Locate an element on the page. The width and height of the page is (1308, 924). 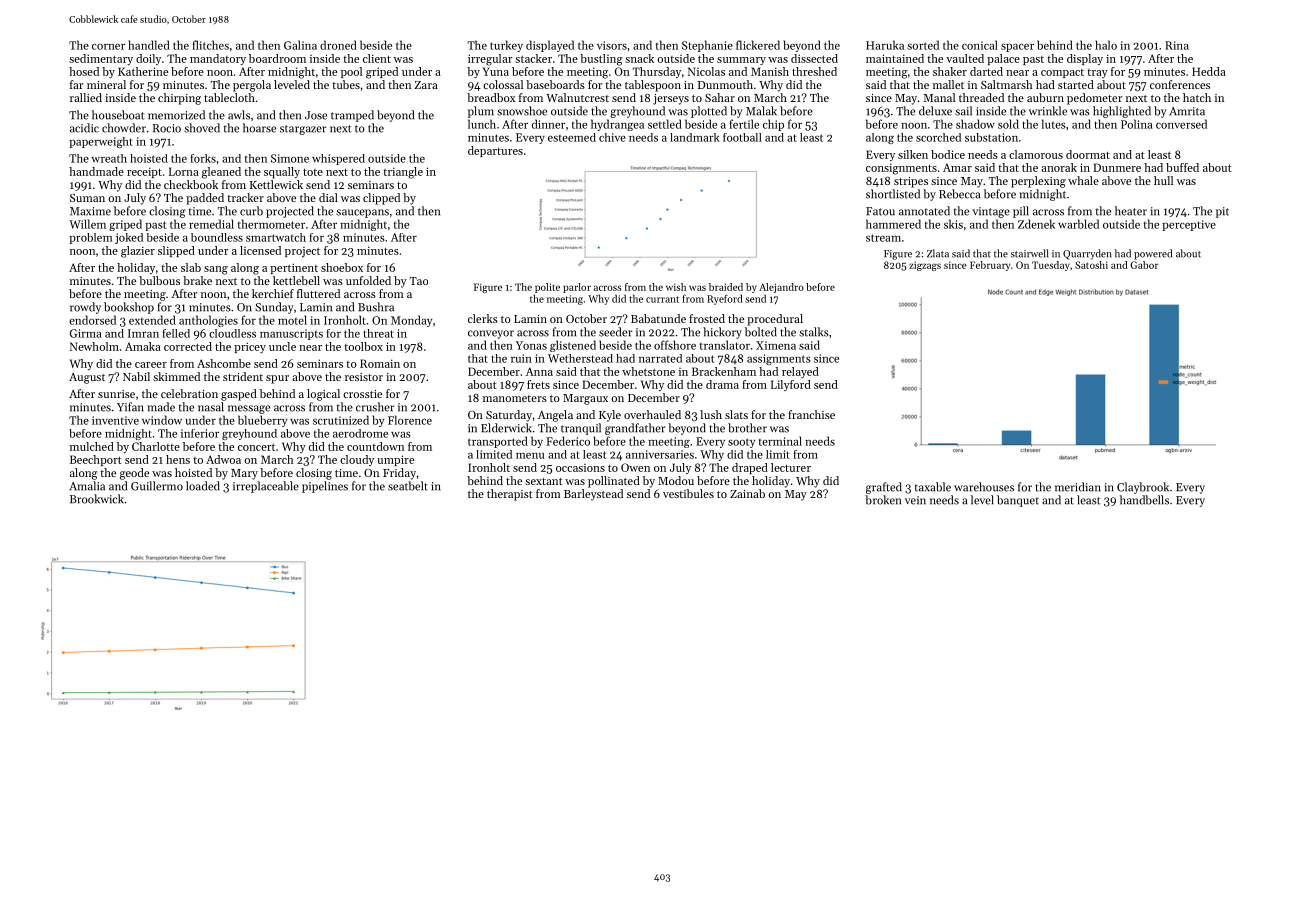
Barleystead is located at coordinates (593, 495).
